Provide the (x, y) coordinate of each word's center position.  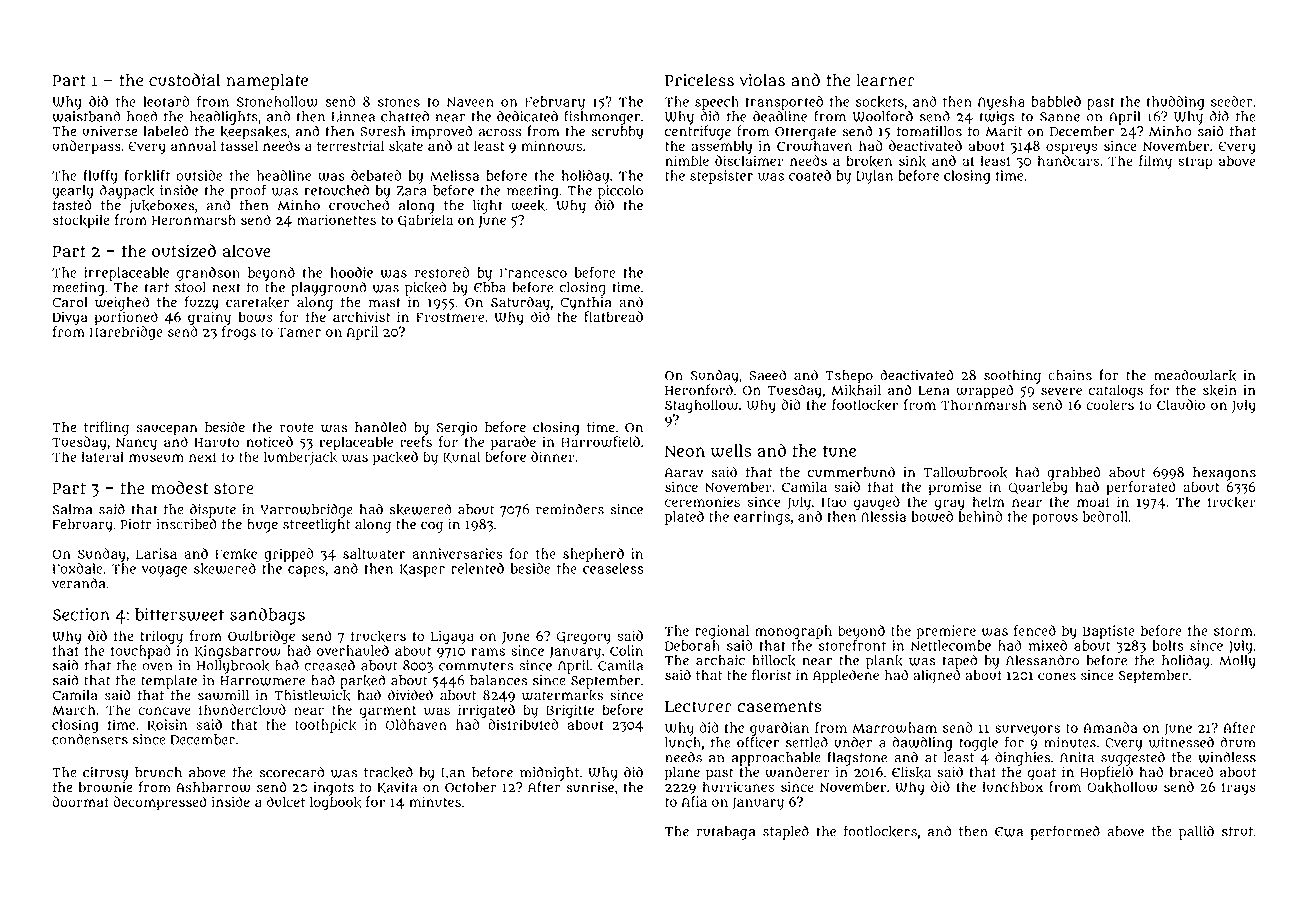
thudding (1176, 103)
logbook (336, 803)
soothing (1012, 377)
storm (1233, 631)
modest (179, 487)
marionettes (336, 219)
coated (810, 175)
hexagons (1224, 474)
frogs (239, 333)
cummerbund (851, 472)
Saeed (767, 375)
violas (762, 80)
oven (157, 667)
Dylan (874, 177)
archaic (720, 660)
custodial (184, 80)
